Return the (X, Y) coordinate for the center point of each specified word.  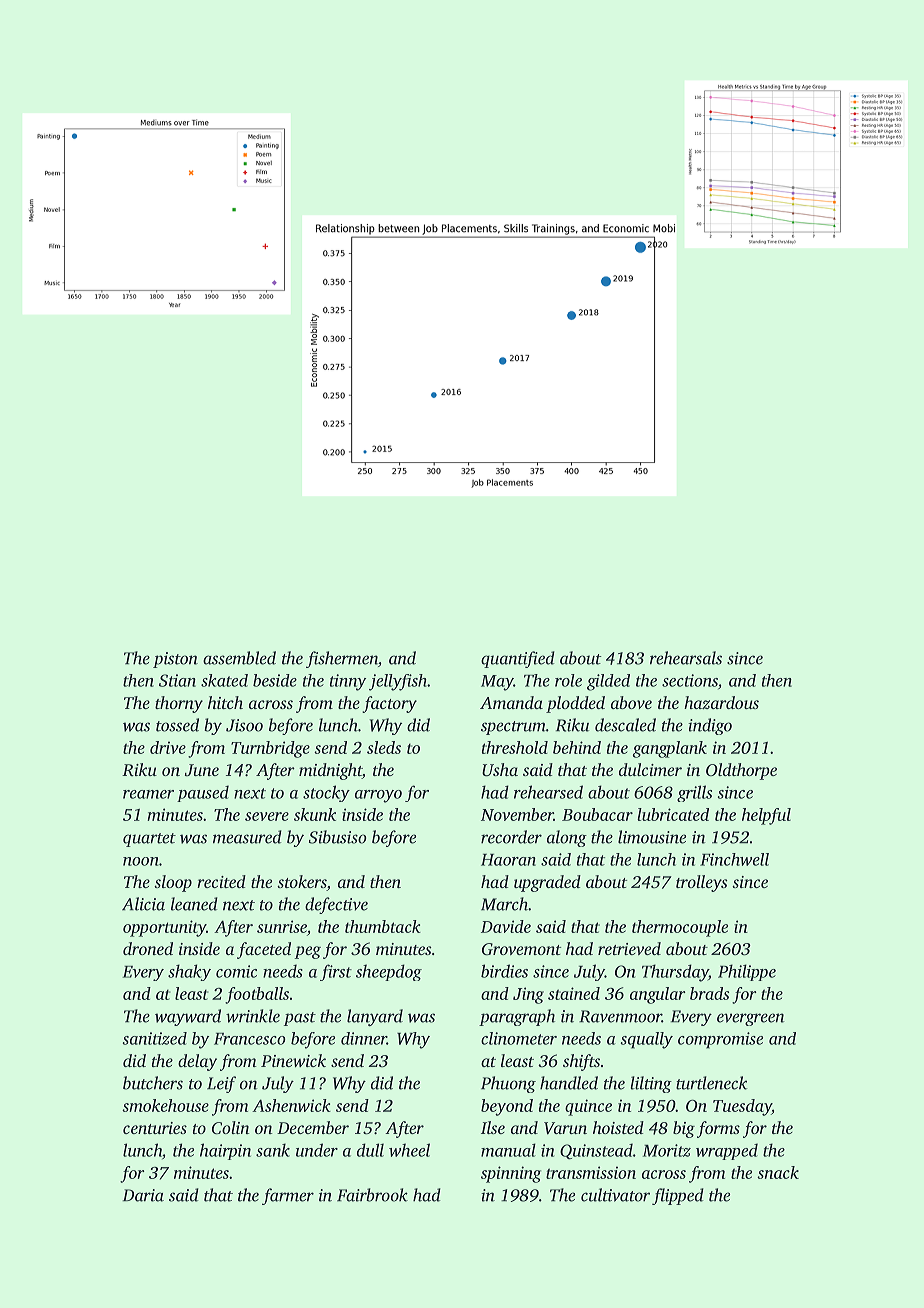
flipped (678, 1196)
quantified (518, 659)
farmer (288, 1196)
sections (690, 680)
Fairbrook (372, 1195)
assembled (239, 658)
